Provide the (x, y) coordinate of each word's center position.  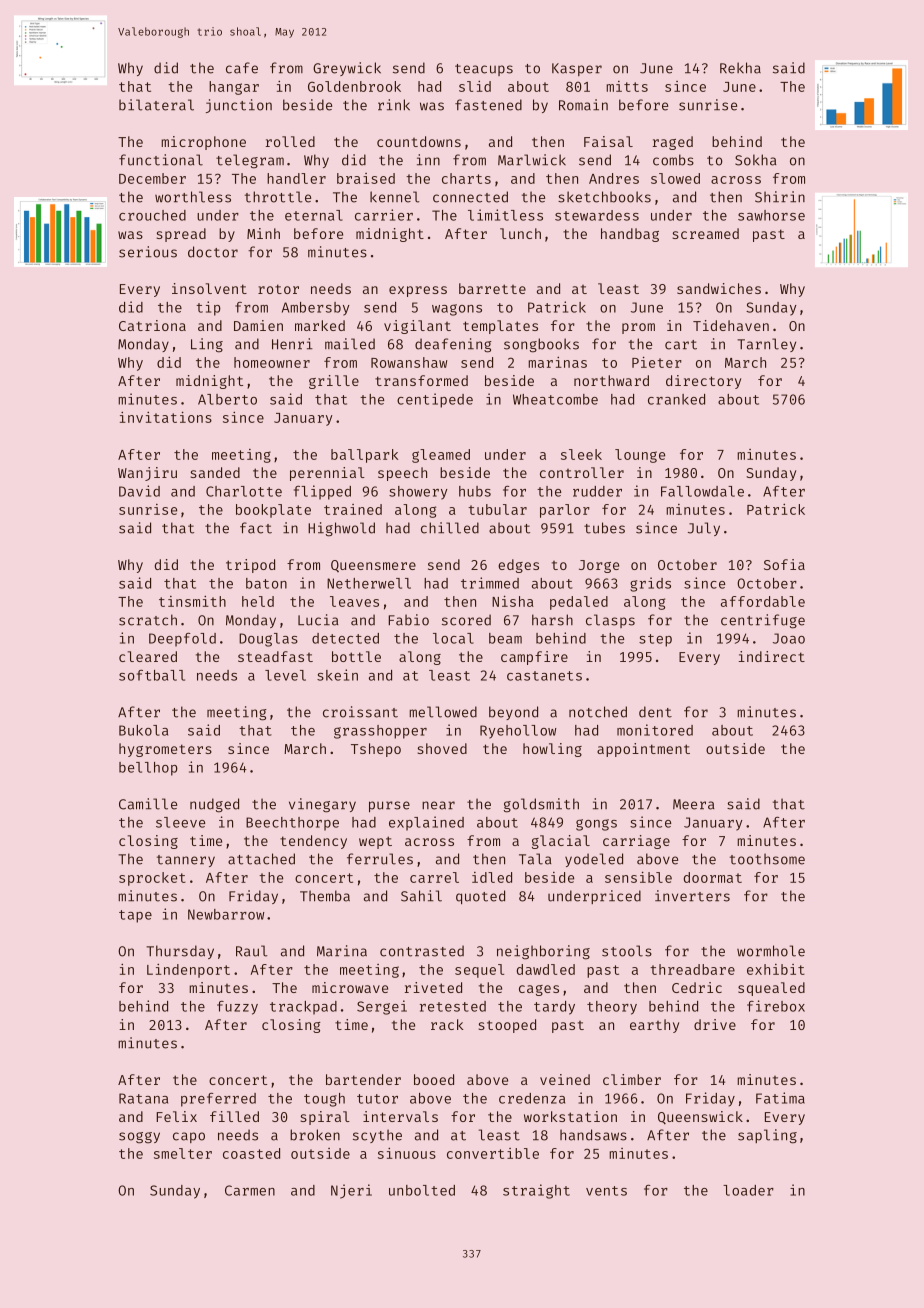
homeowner (272, 362)
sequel (479, 971)
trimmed (490, 583)
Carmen (250, 1190)
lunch (520, 233)
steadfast (275, 656)
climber (632, 1079)
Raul (252, 951)
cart (681, 345)
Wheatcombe (555, 399)
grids (650, 584)
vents (606, 1191)
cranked (676, 399)
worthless (193, 197)
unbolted (422, 1190)
